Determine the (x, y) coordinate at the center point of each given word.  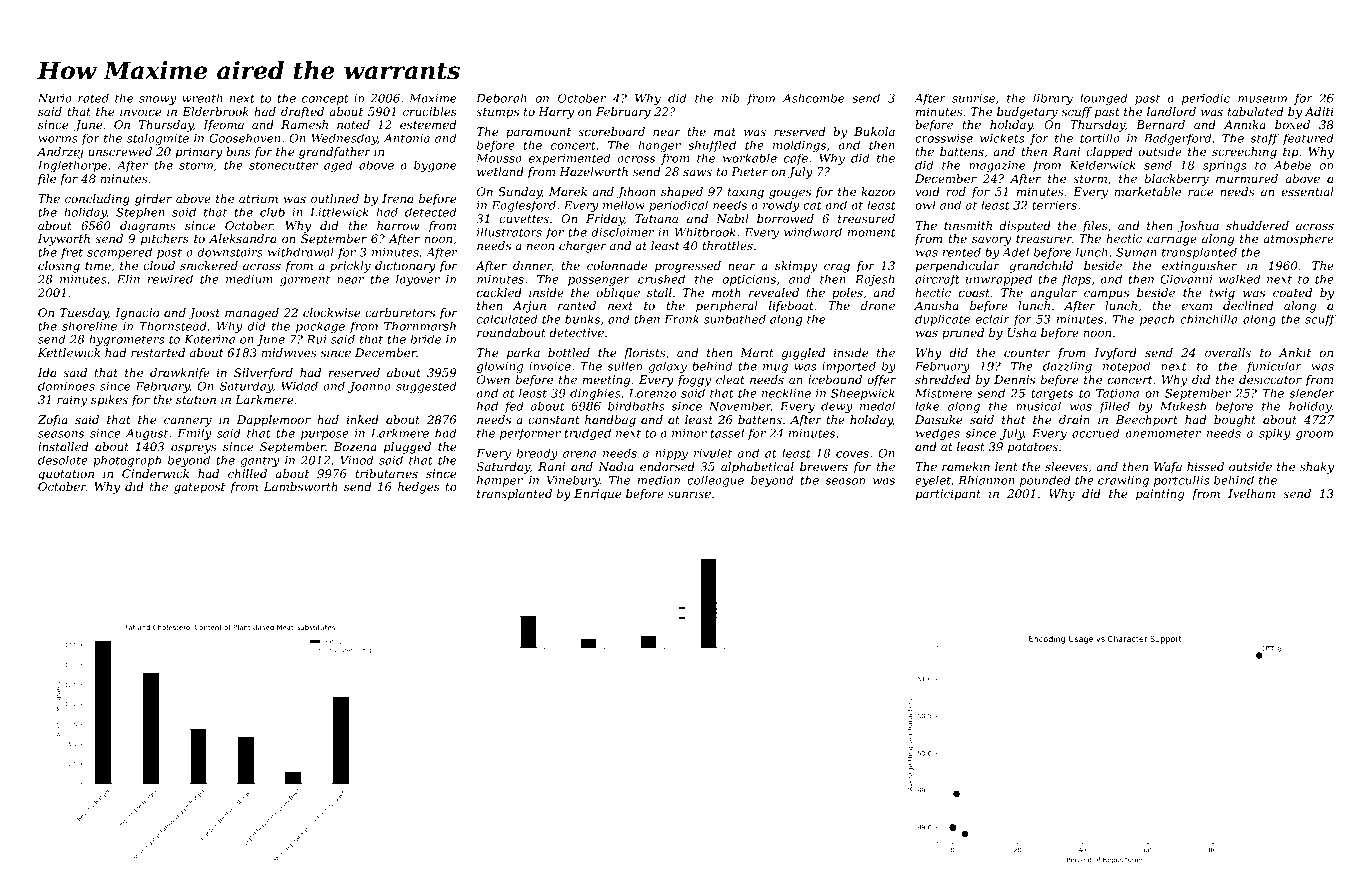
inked (363, 419)
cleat (730, 379)
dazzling (1067, 367)
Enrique (598, 495)
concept (325, 99)
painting (1160, 495)
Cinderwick (155, 473)
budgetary (1027, 113)
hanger (659, 146)
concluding (97, 200)
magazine (997, 166)
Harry (556, 113)
